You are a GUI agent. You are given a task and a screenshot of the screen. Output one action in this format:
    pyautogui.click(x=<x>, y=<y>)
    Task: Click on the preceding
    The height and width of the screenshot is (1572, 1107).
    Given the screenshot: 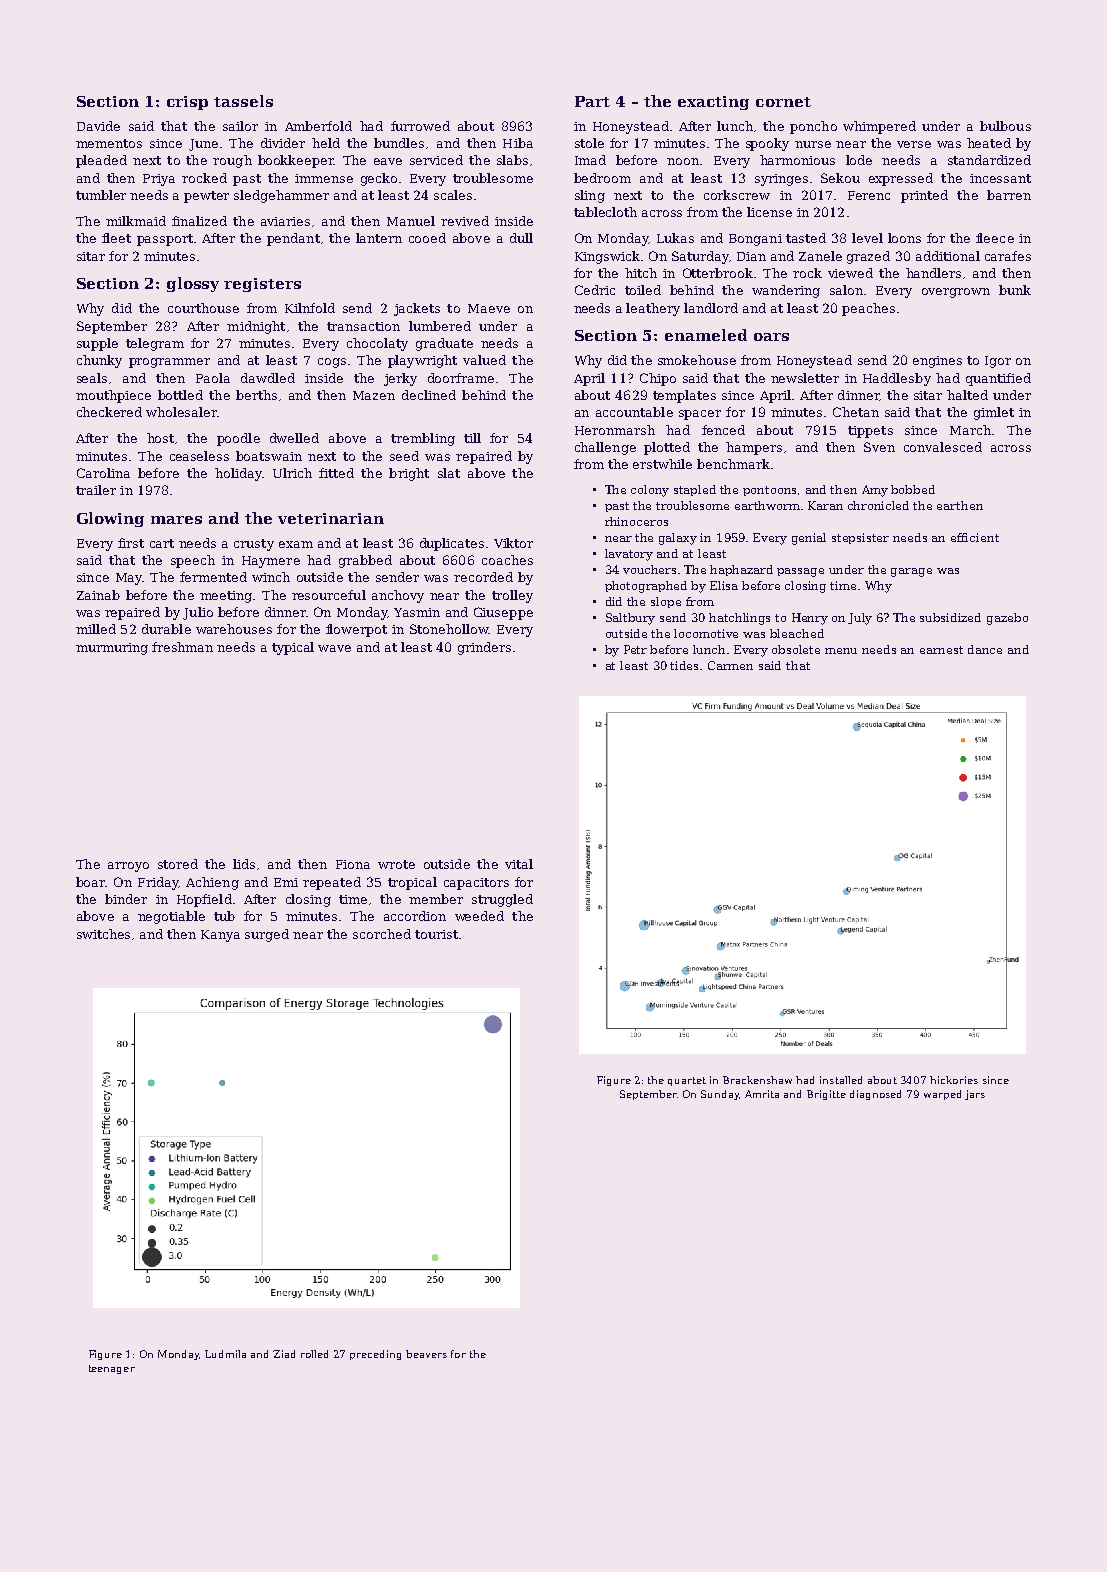 What is the action you would take?
    pyautogui.click(x=375, y=1355)
